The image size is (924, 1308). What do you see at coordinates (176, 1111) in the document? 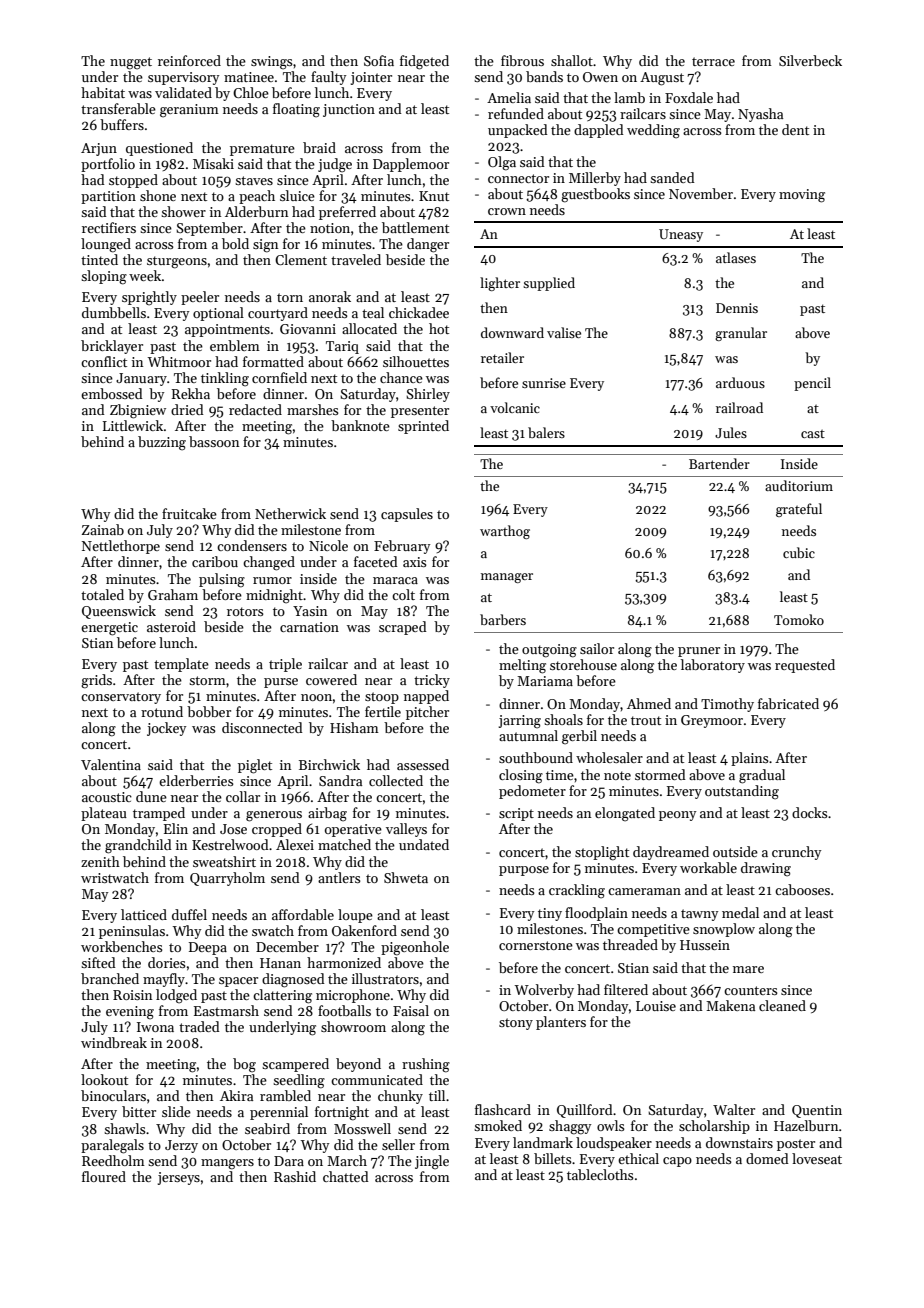
I see `slide` at bounding box center [176, 1111].
